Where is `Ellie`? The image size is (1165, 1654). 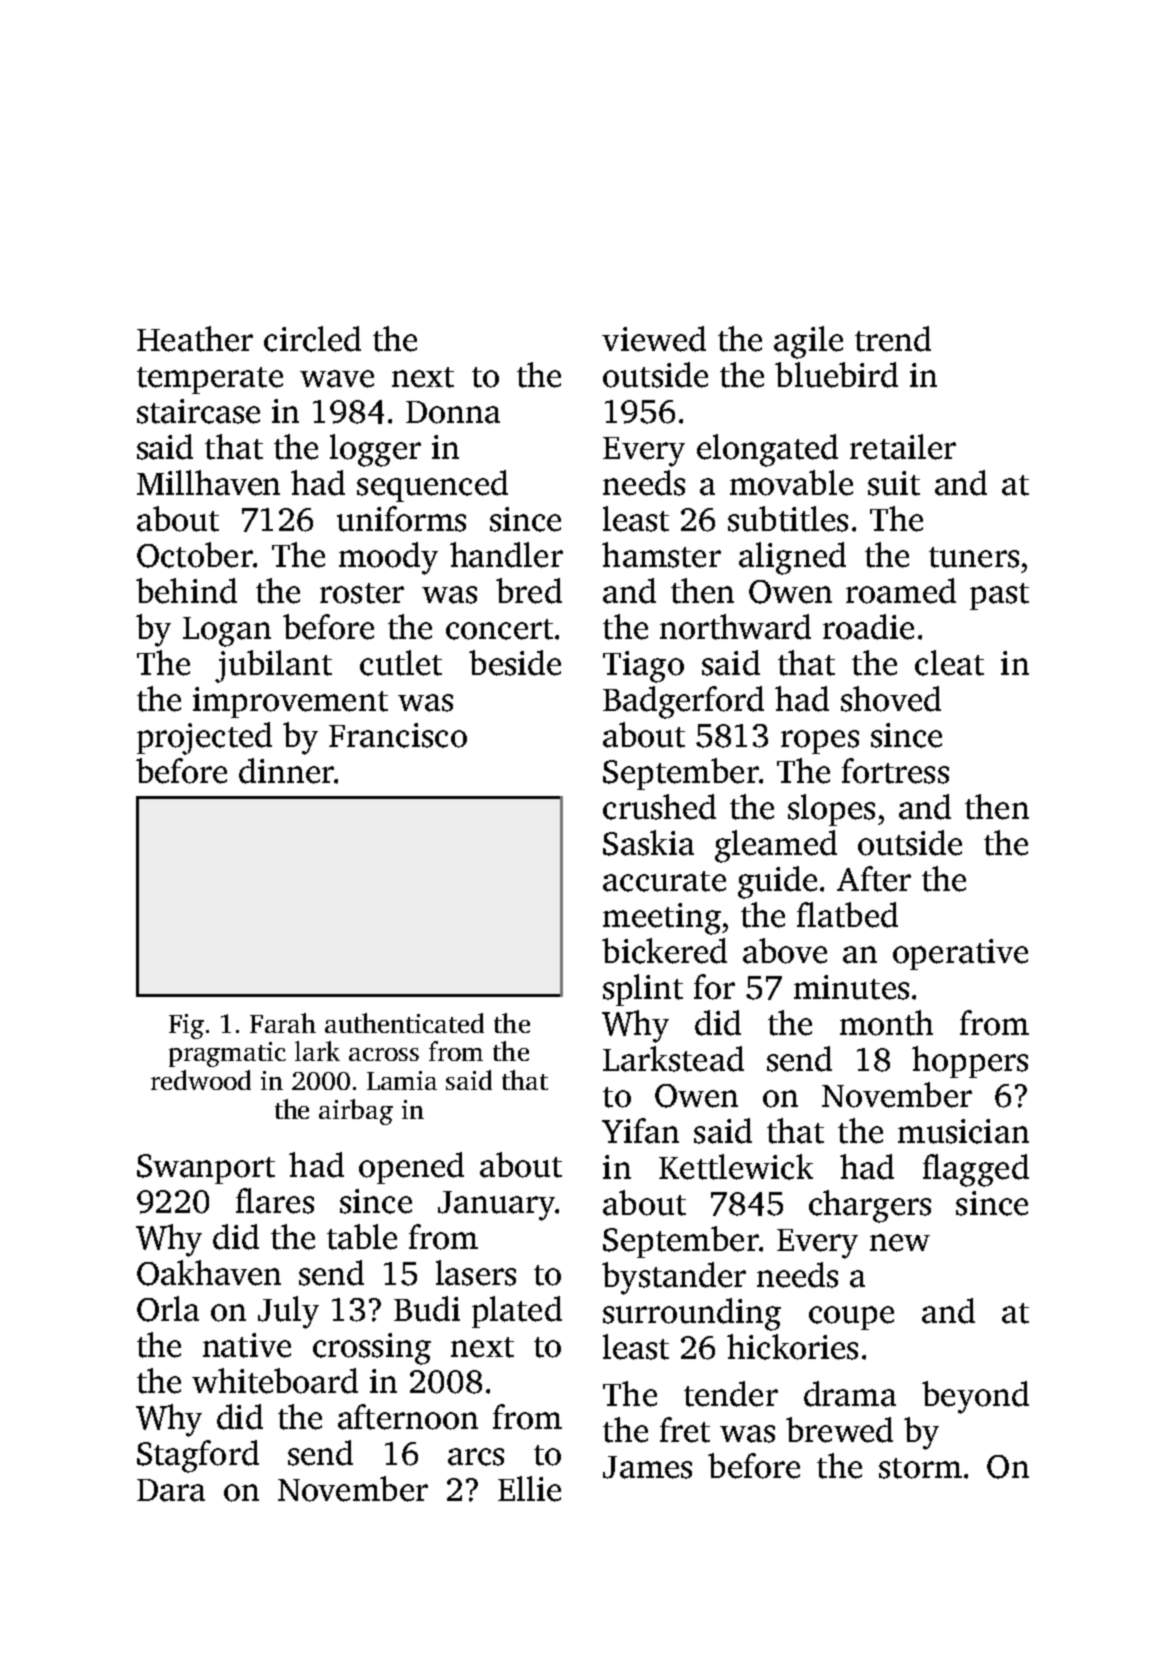 Ellie is located at coordinates (529, 1489).
